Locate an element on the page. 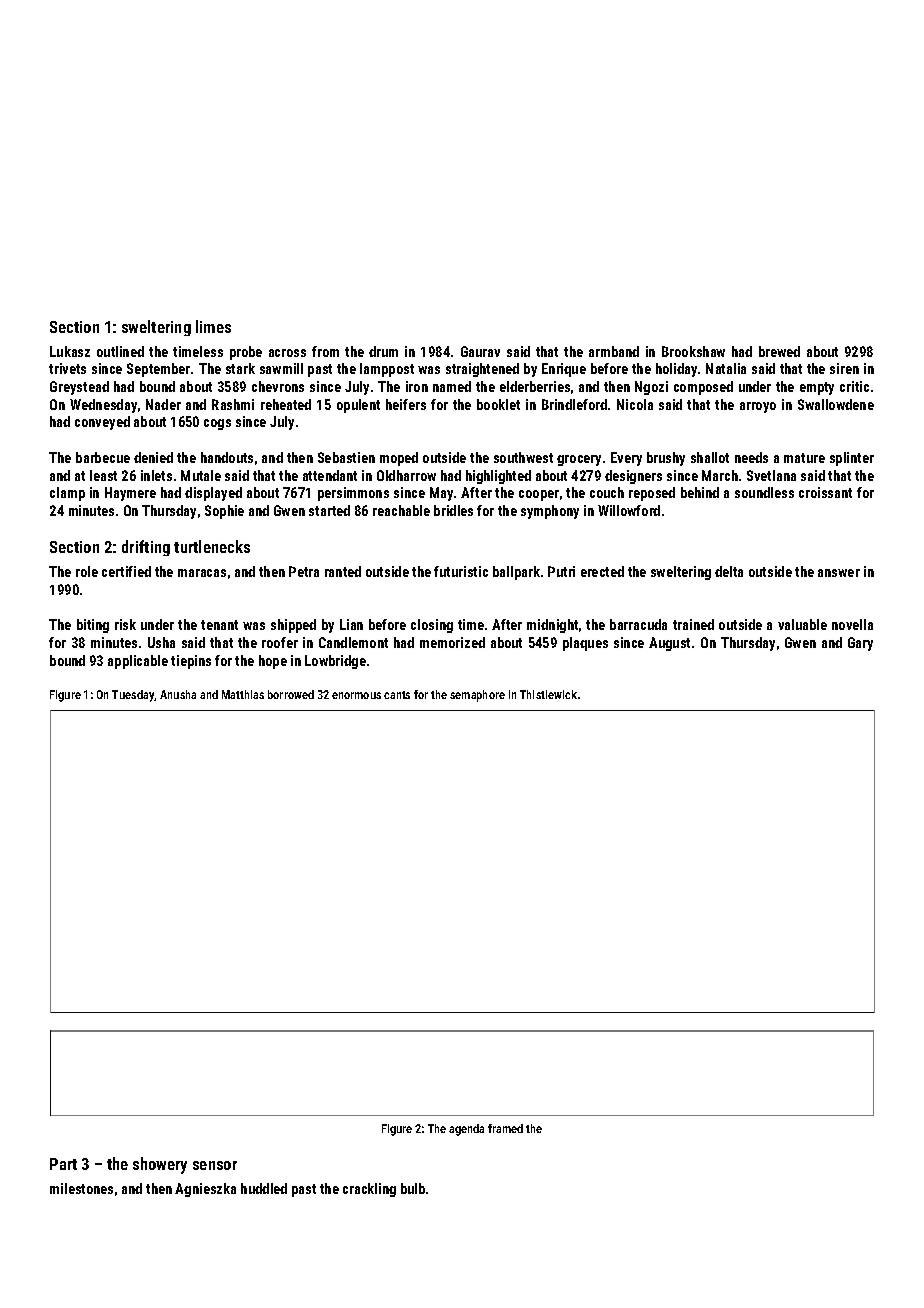  framed is located at coordinates (505, 1128).
